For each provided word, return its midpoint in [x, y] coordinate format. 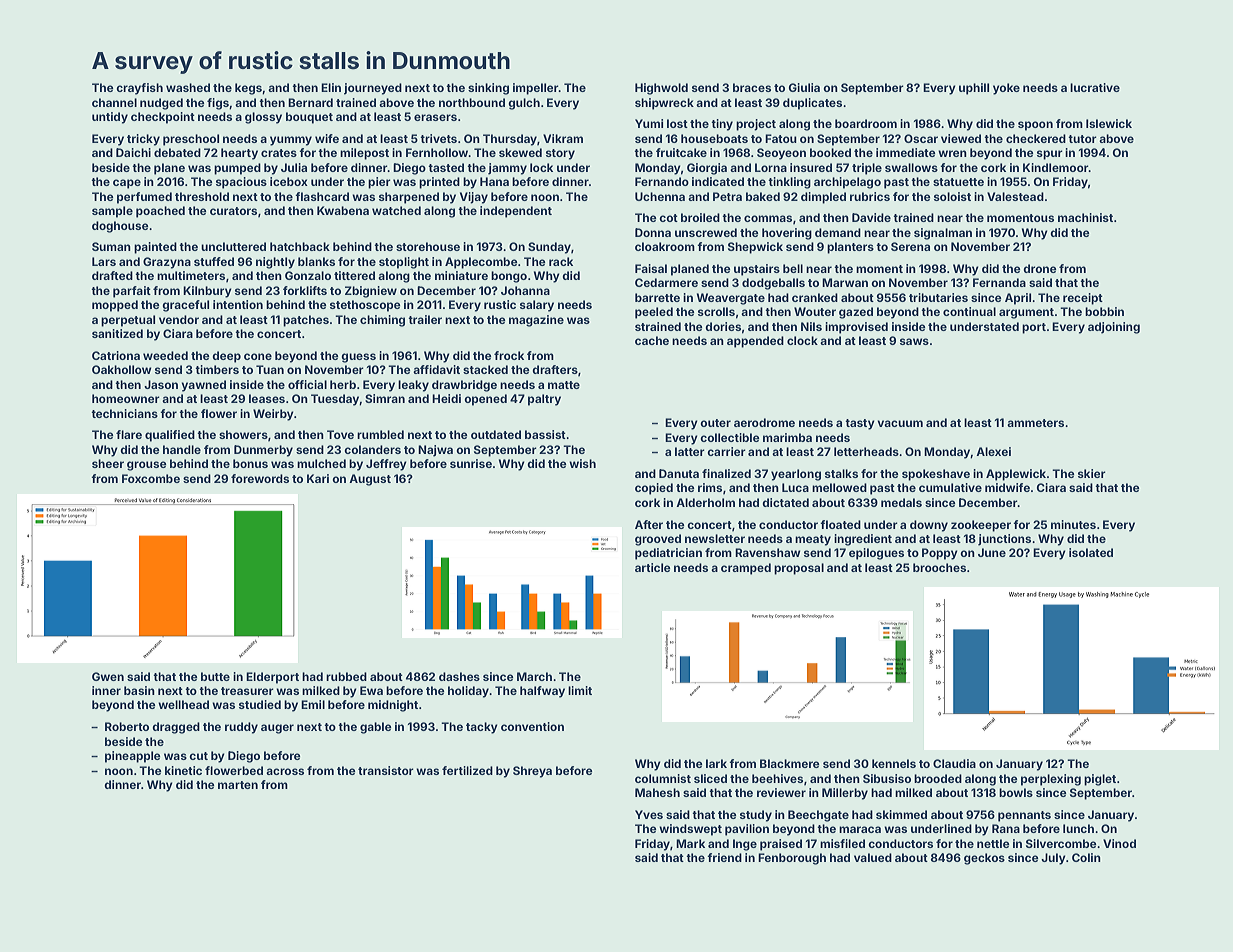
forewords [260, 478]
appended [755, 342]
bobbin [1104, 311]
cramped [746, 569]
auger [277, 729]
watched [396, 210]
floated [840, 524]
